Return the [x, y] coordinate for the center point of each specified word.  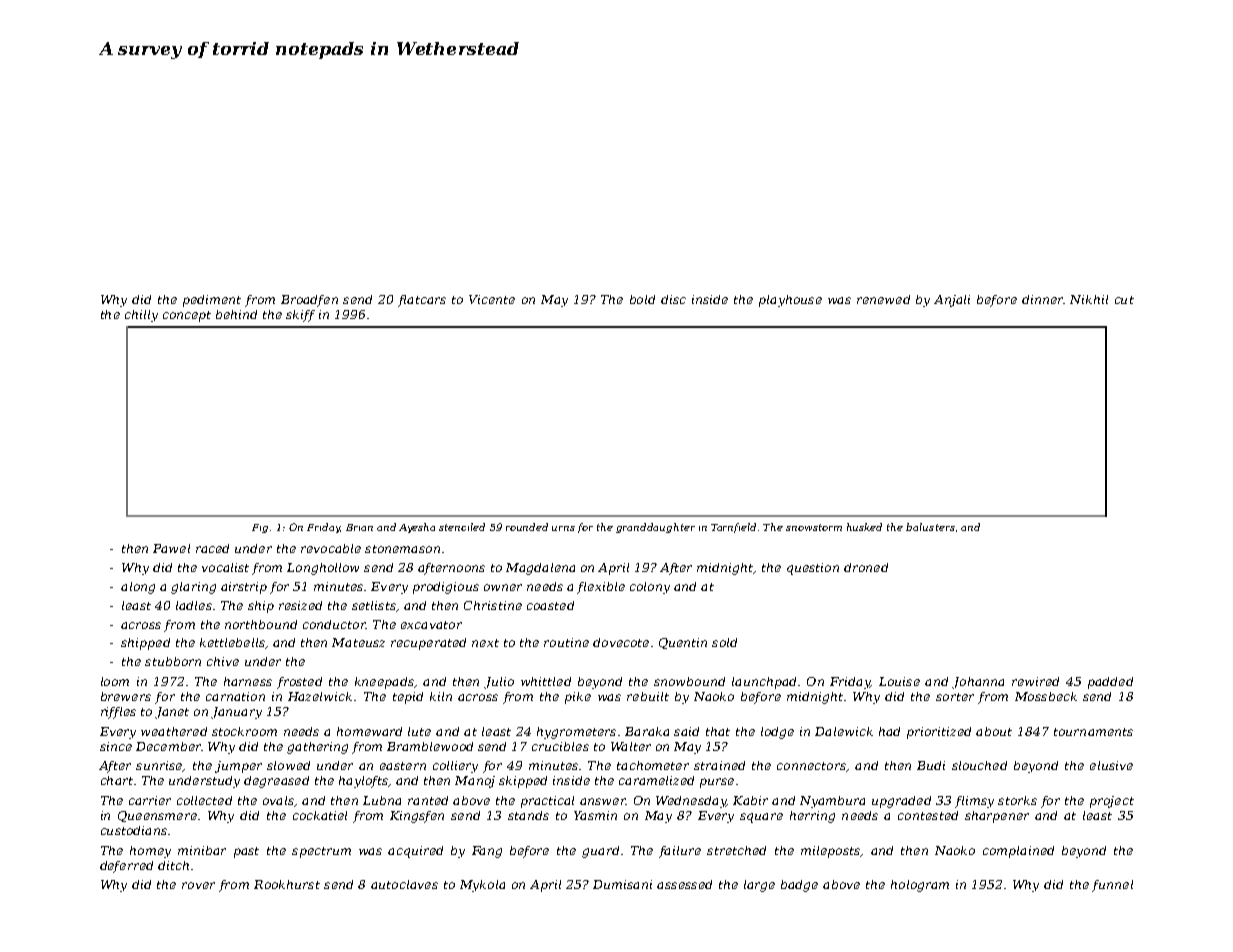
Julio [499, 683]
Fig [260, 528]
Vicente [492, 299]
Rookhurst [287, 884]
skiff [300, 316]
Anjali [952, 301]
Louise [899, 681]
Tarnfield [733, 528]
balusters [930, 527]
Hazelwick [320, 696]
